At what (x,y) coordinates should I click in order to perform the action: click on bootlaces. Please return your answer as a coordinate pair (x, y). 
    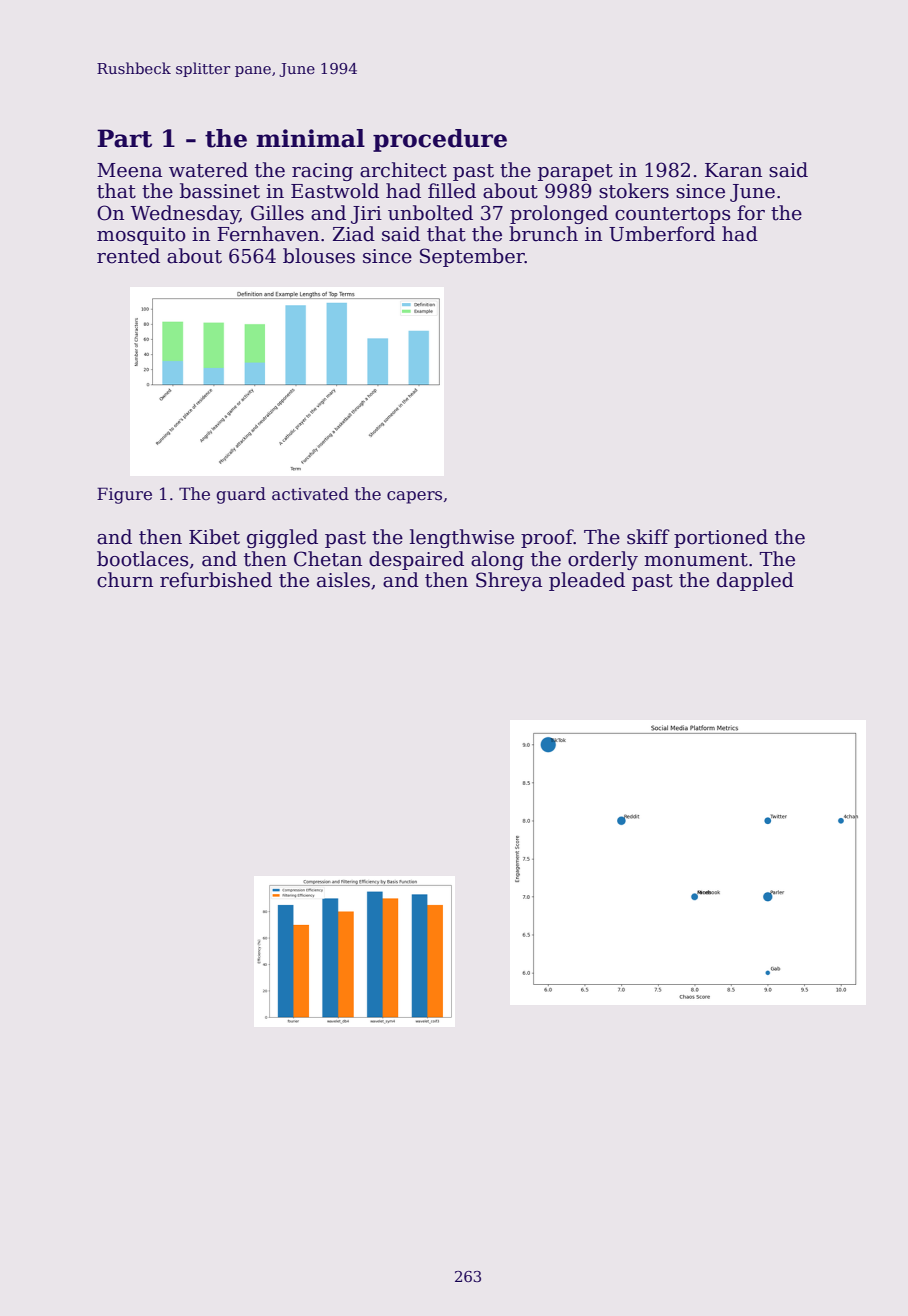
    Looking at the image, I should click on (143, 559).
